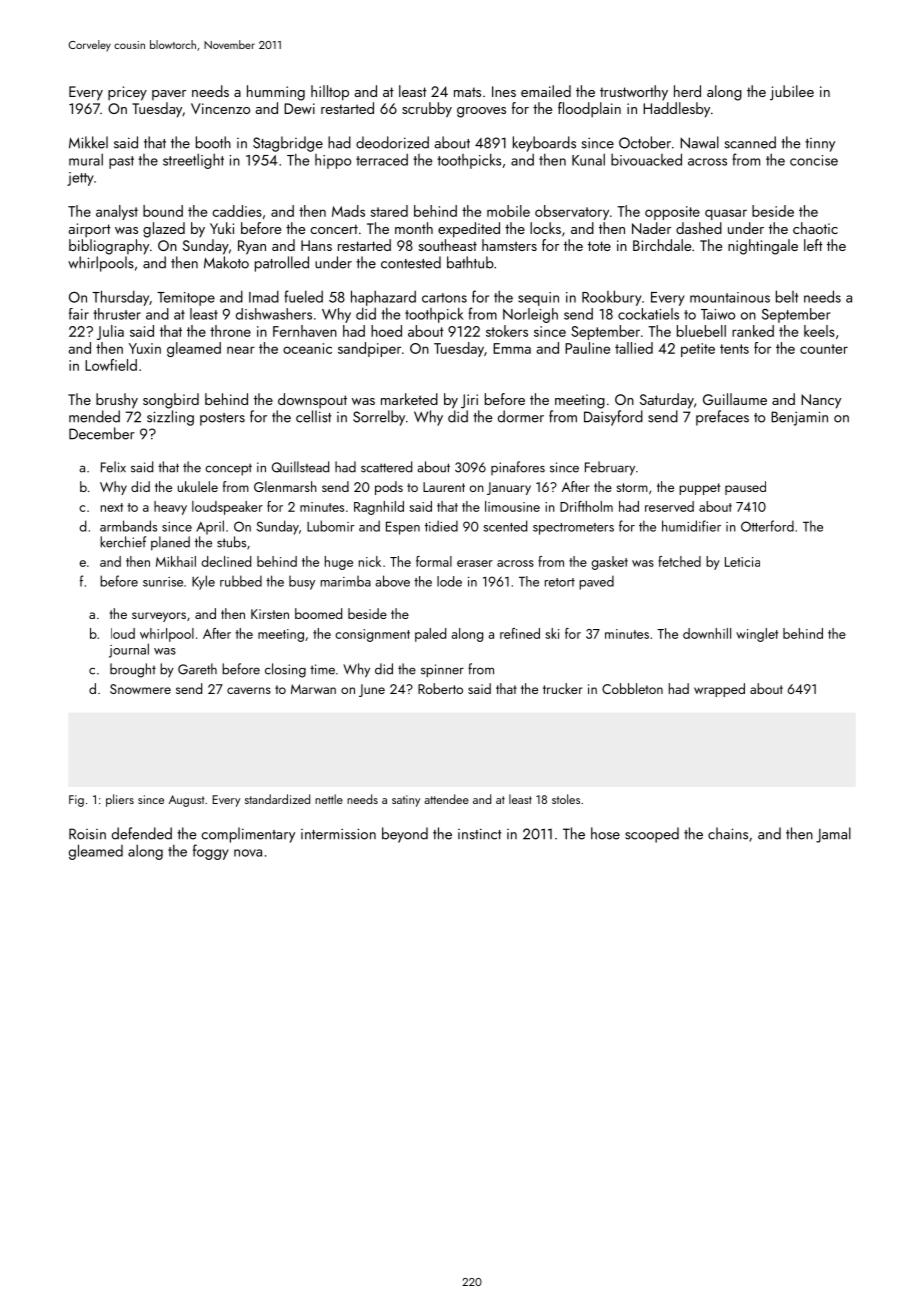 This image has height=1308, width=924. What do you see at coordinates (742, 562) in the image?
I see `Leticia` at bounding box center [742, 562].
